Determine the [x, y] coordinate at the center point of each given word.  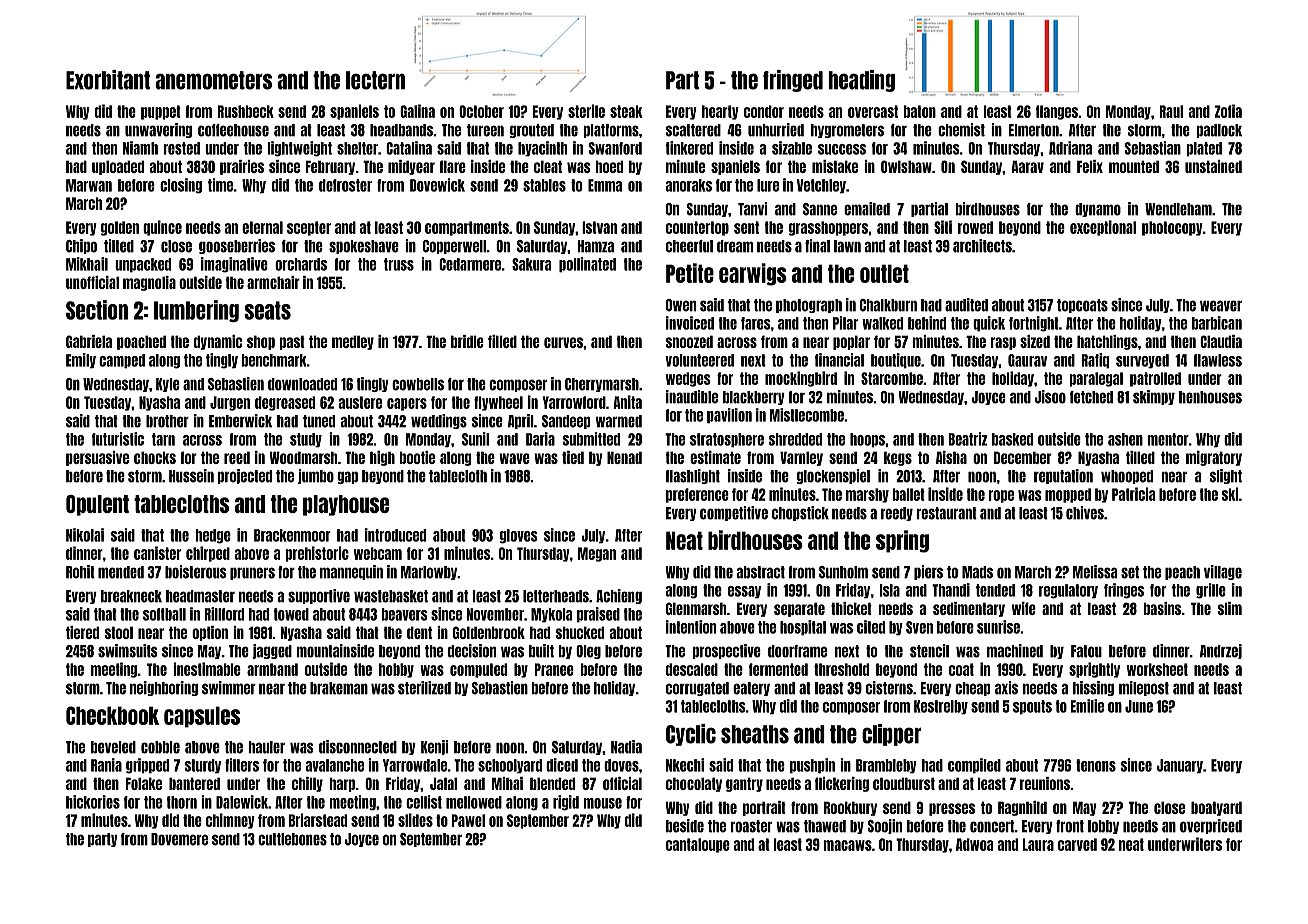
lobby [1103, 827]
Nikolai [85, 535]
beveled [113, 747]
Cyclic [691, 735]
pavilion [729, 415]
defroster [345, 185]
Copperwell [454, 247]
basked [1012, 439]
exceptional [1103, 228]
